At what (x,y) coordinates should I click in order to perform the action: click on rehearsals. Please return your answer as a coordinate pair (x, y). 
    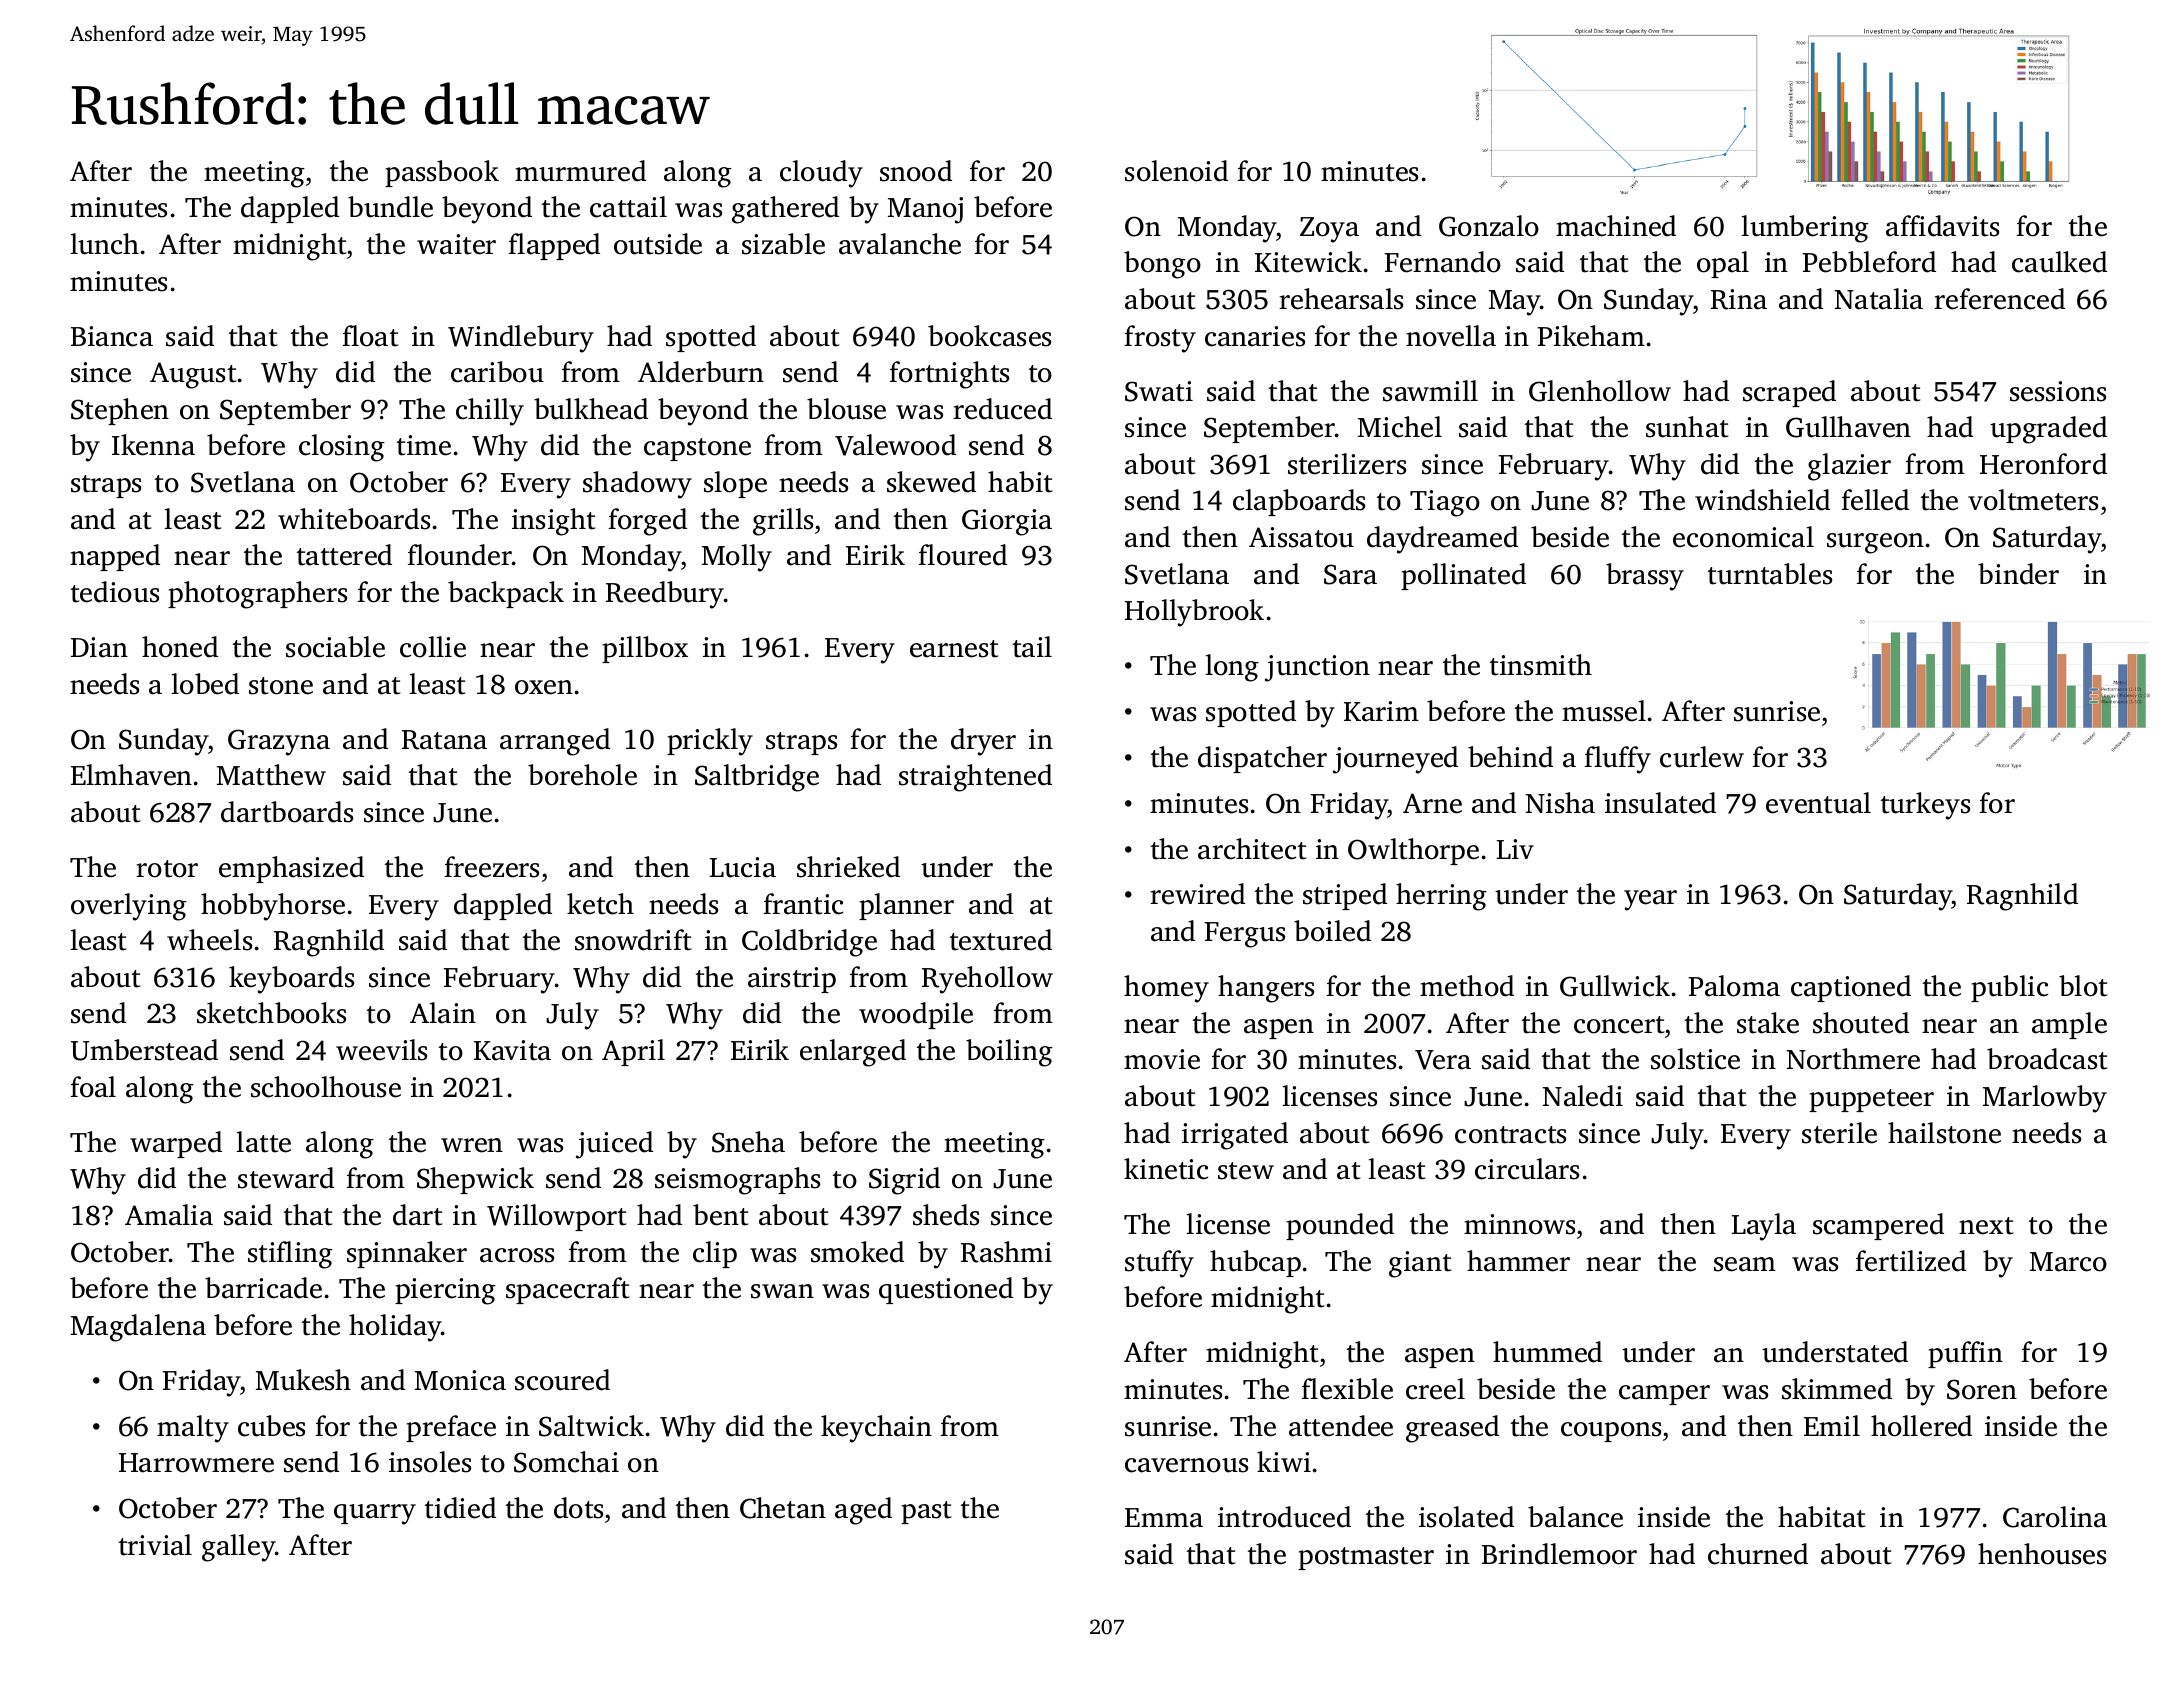
    Looking at the image, I should click on (1341, 299).
